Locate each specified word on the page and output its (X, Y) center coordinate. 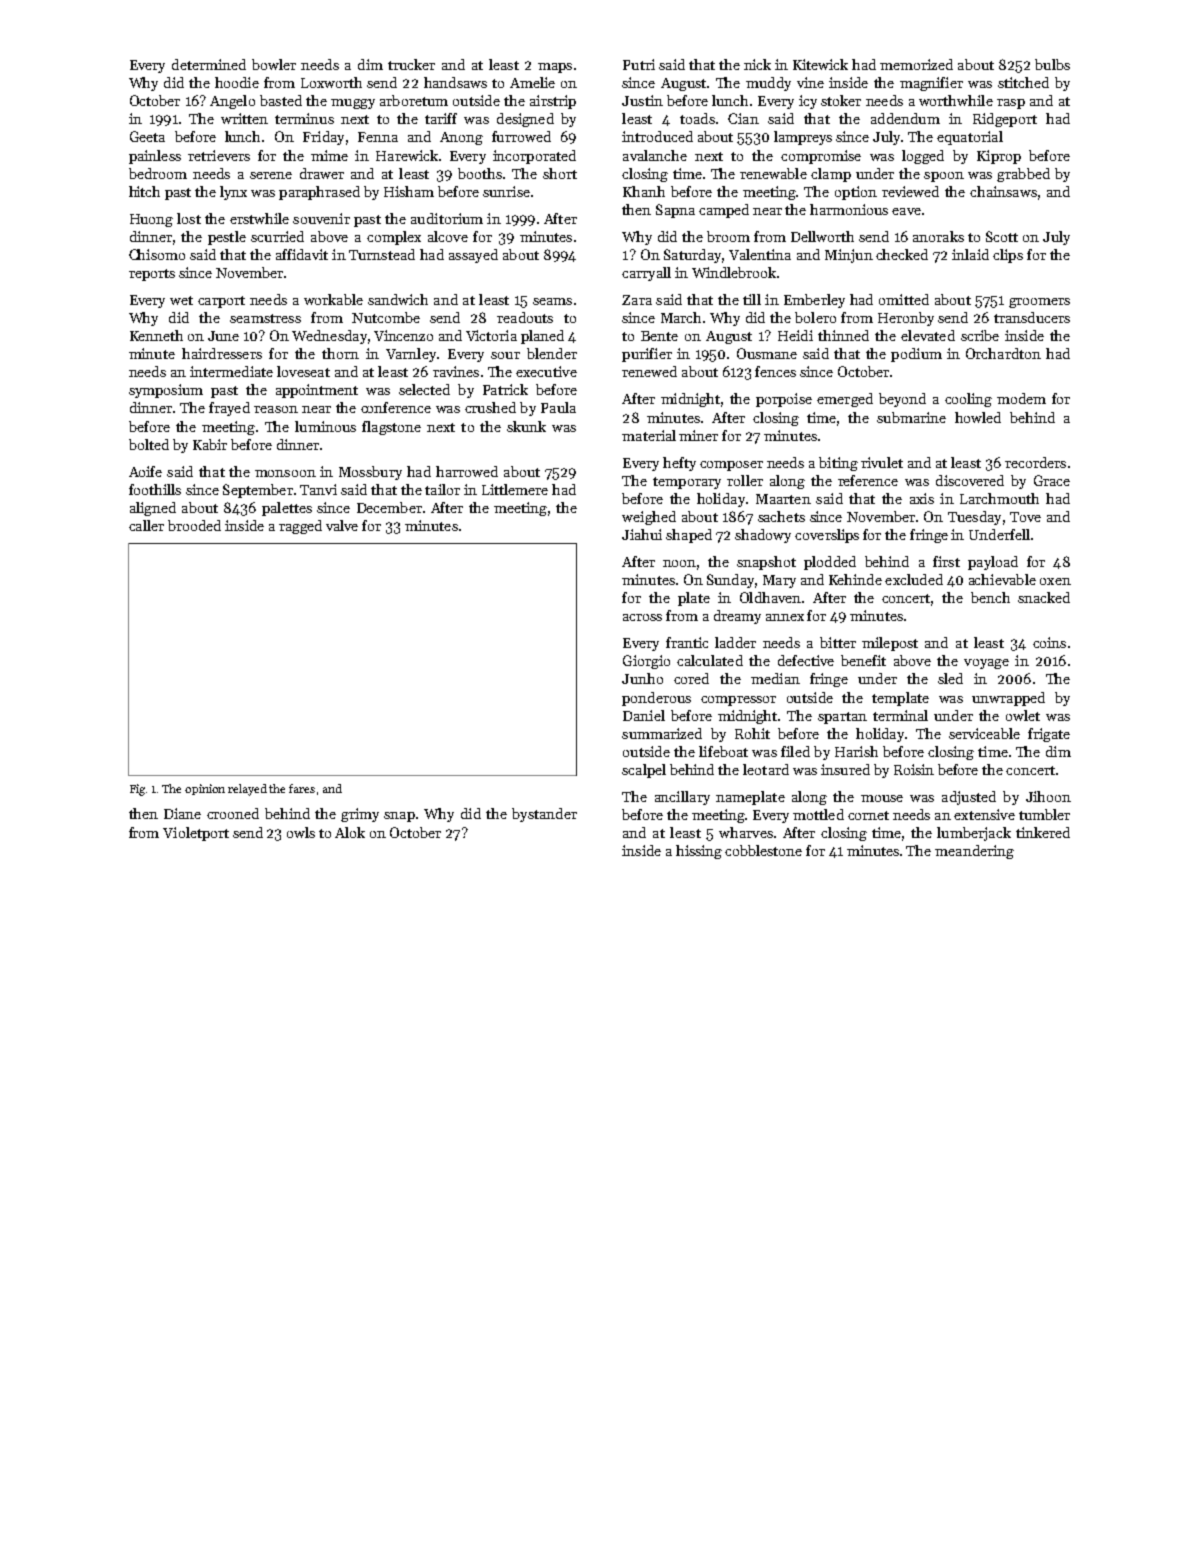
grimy (360, 815)
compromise (821, 157)
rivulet (882, 462)
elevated (928, 335)
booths (480, 173)
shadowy (763, 536)
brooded (194, 525)
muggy (353, 104)
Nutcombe (386, 317)
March (681, 317)
